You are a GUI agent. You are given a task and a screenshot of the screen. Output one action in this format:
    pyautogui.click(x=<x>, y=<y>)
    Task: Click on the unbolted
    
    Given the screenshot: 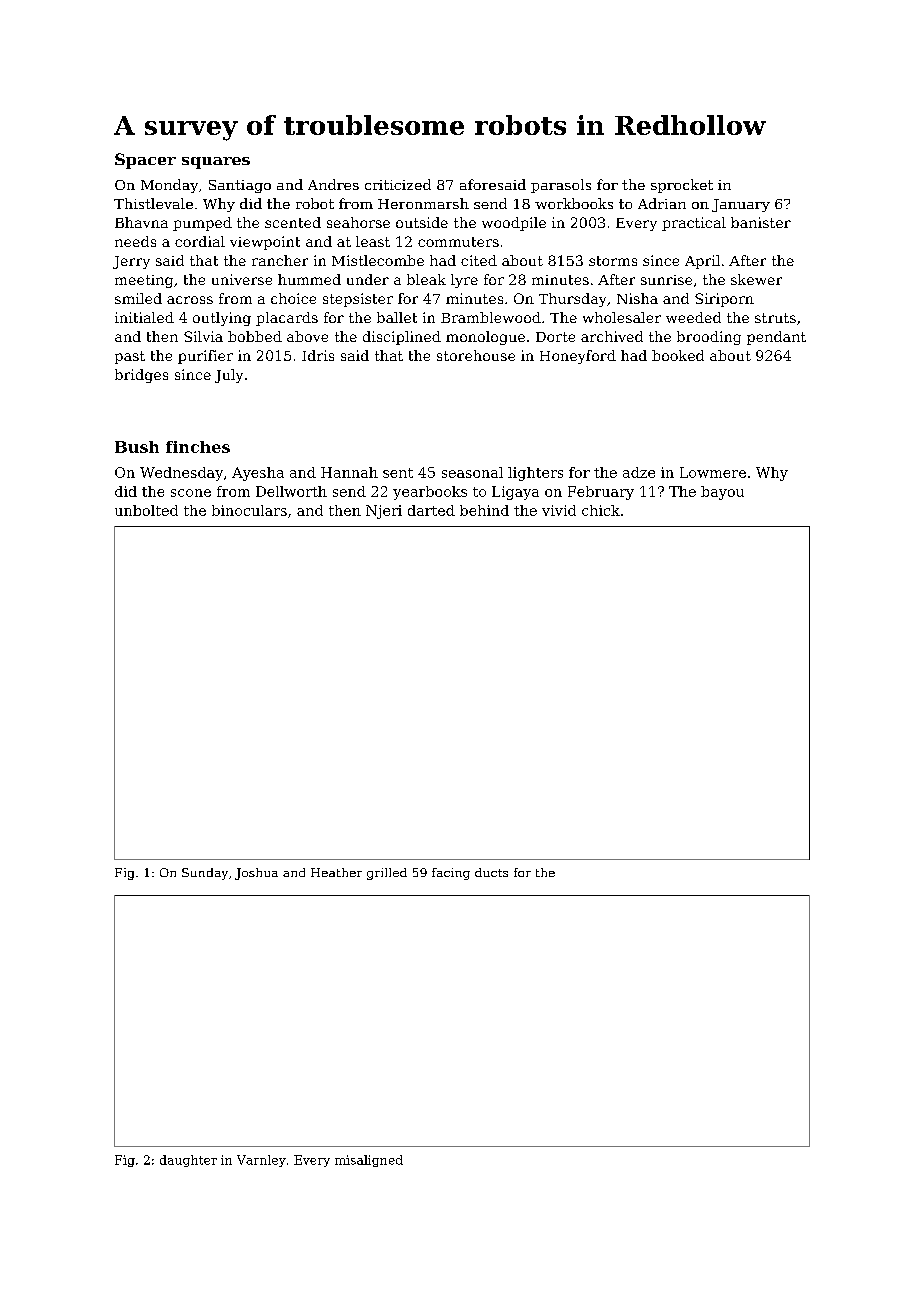 What is the action you would take?
    pyautogui.click(x=146, y=510)
